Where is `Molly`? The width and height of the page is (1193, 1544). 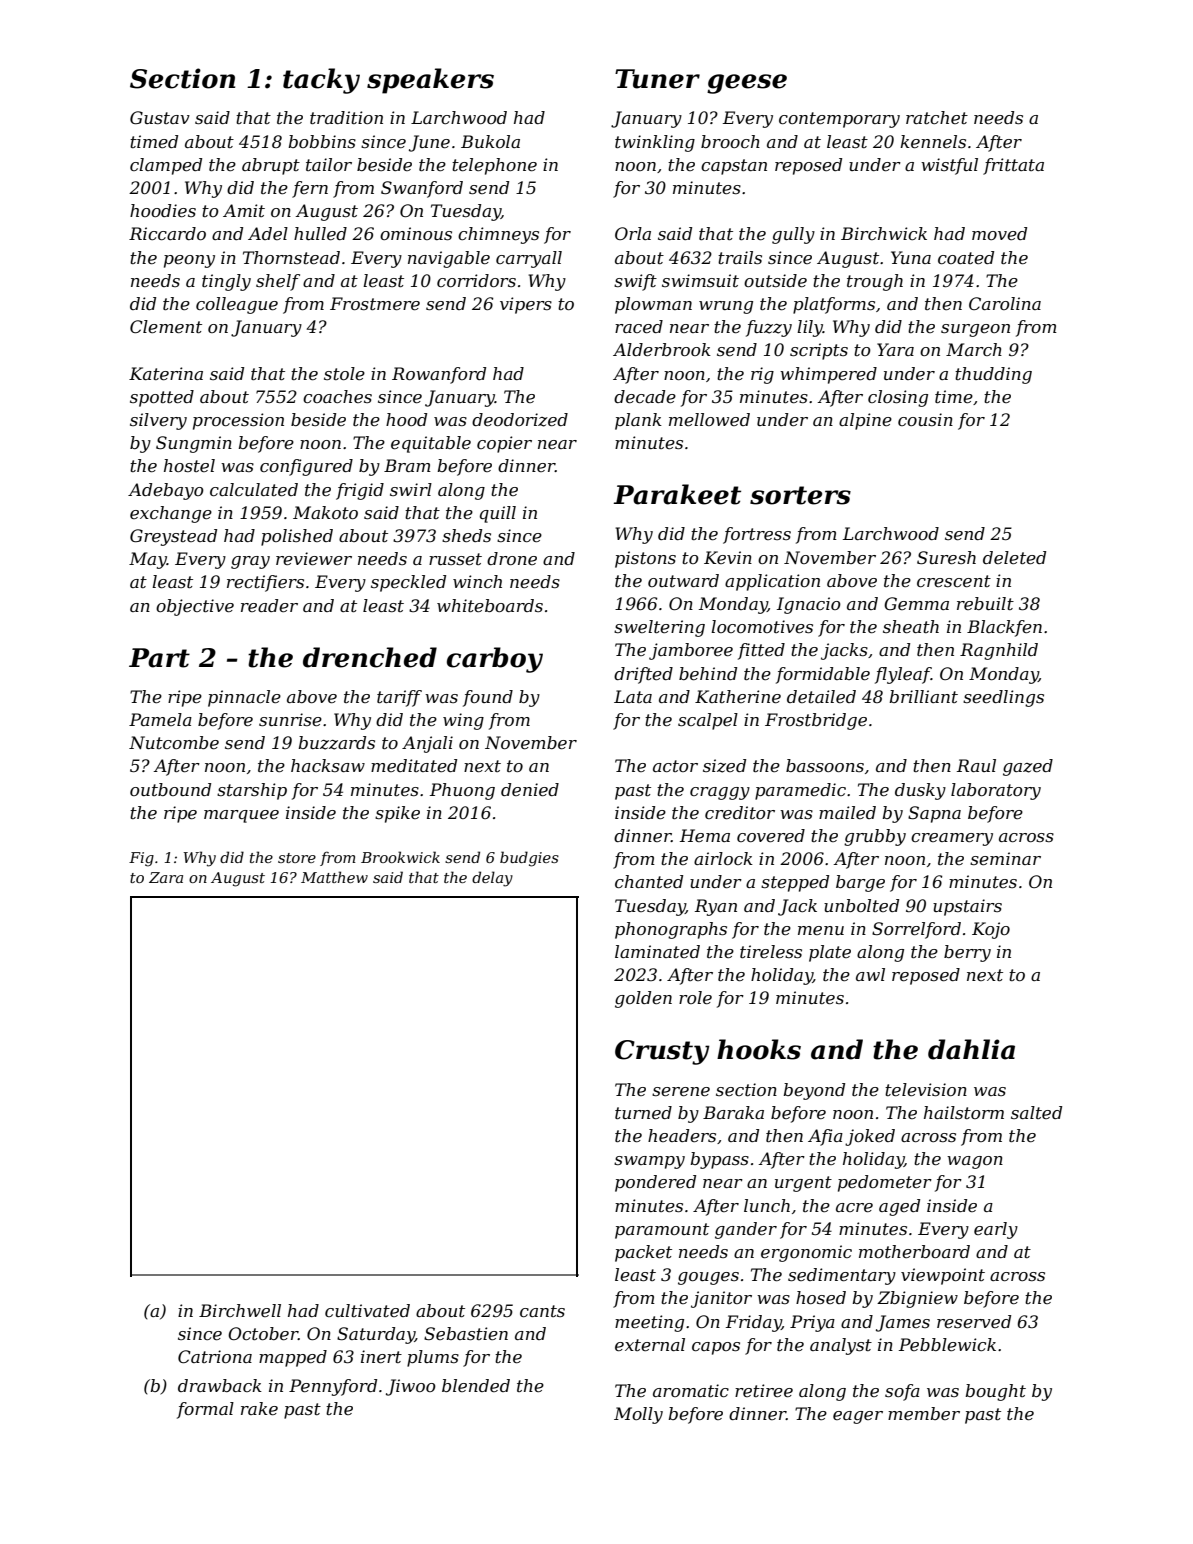
Molly is located at coordinates (638, 1415).
